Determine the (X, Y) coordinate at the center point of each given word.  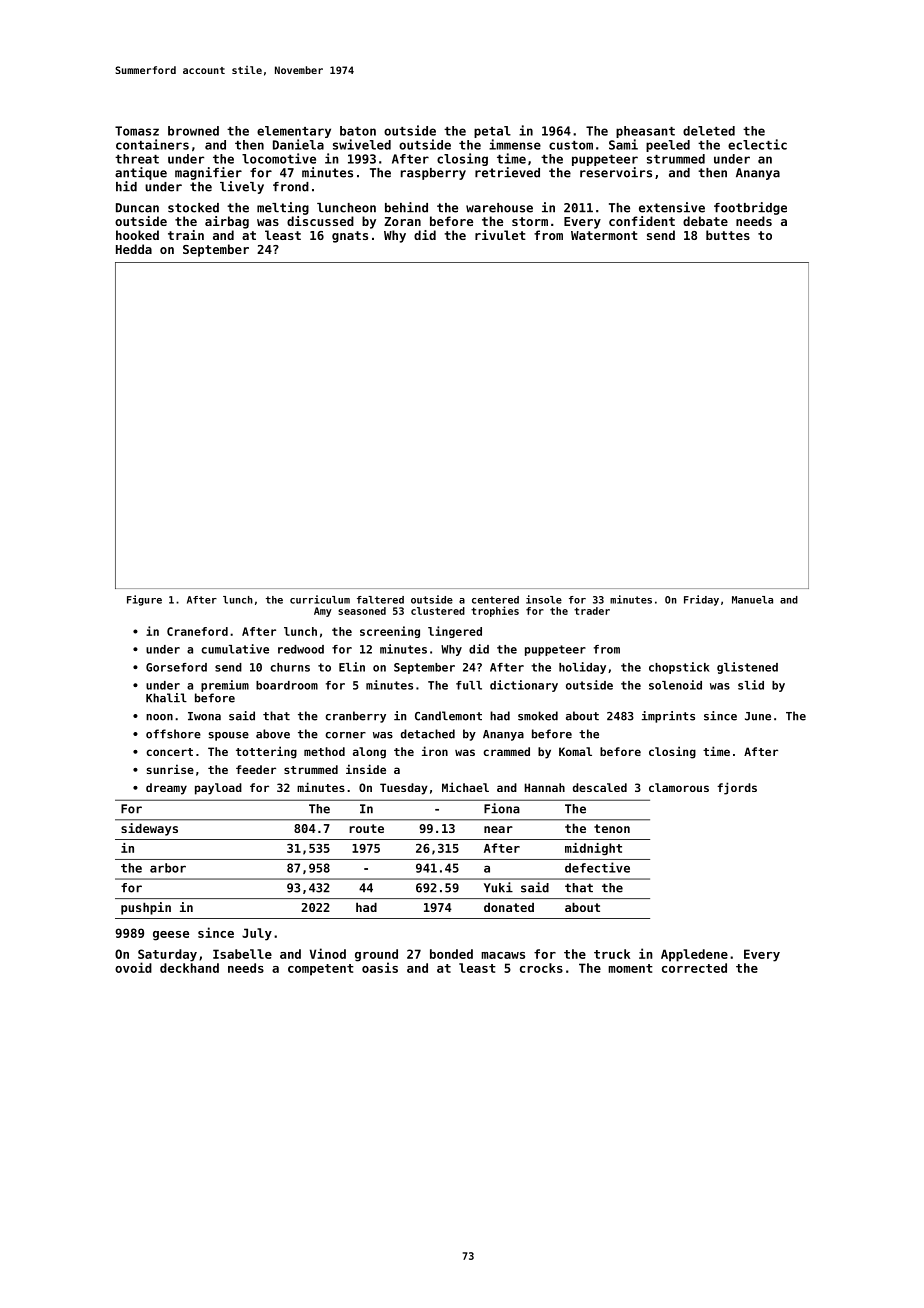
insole (544, 599)
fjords (737, 788)
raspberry (433, 174)
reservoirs (616, 172)
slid (751, 685)
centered (495, 600)
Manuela (752, 600)
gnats (350, 237)
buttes (728, 235)
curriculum (320, 599)
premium (225, 686)
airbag (227, 222)
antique (141, 173)
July (257, 934)
